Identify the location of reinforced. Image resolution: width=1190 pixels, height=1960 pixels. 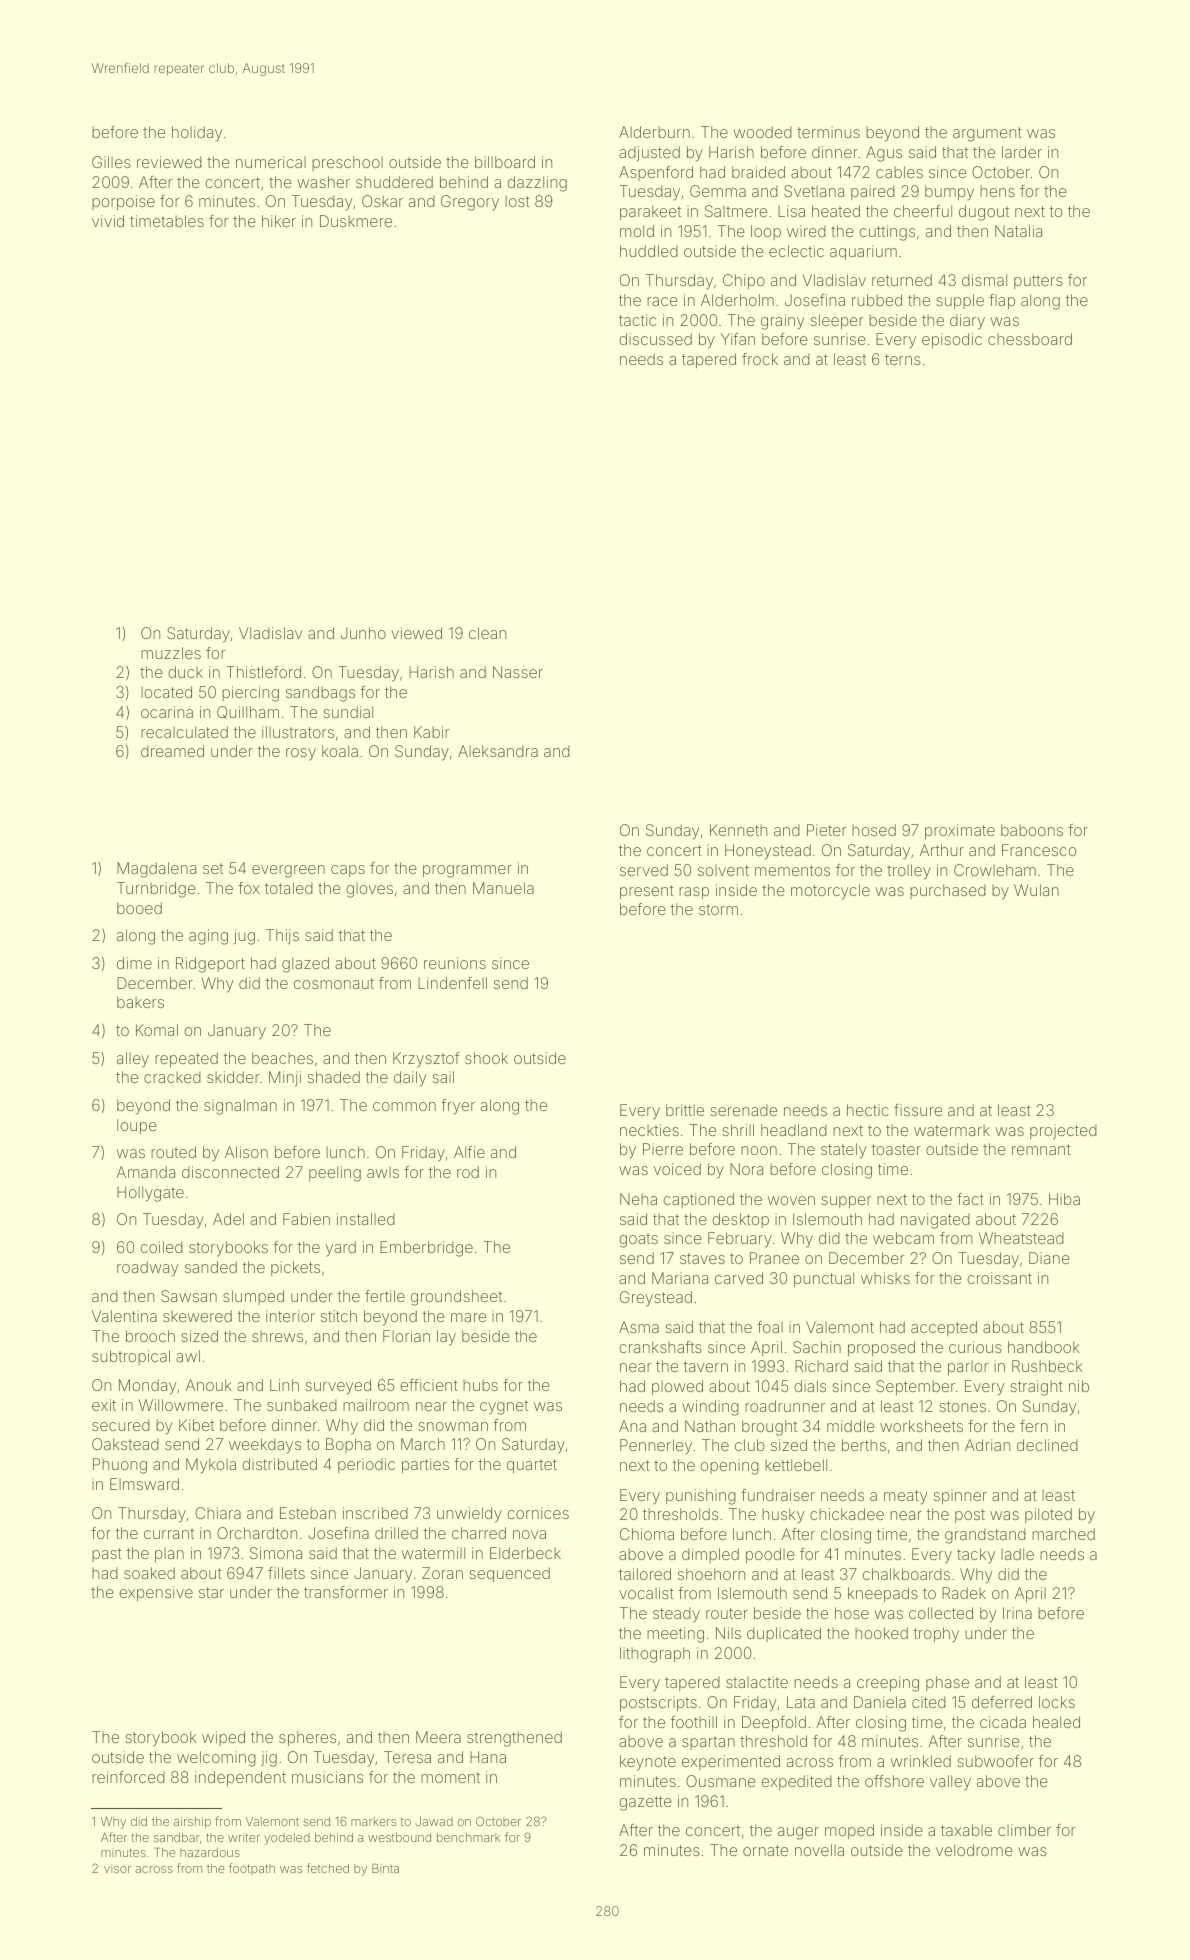
(128, 1777).
